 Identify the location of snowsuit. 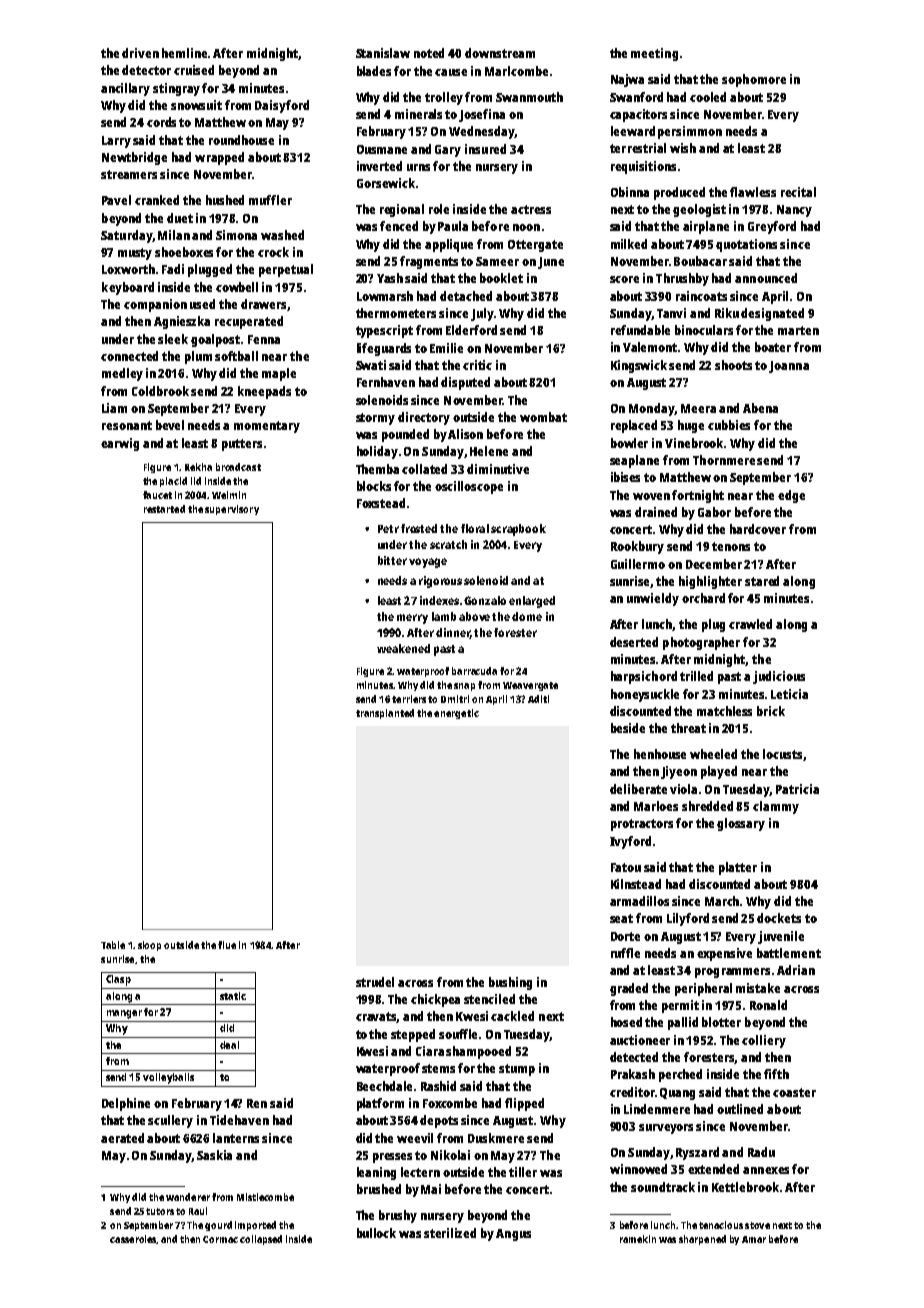
(196, 105).
